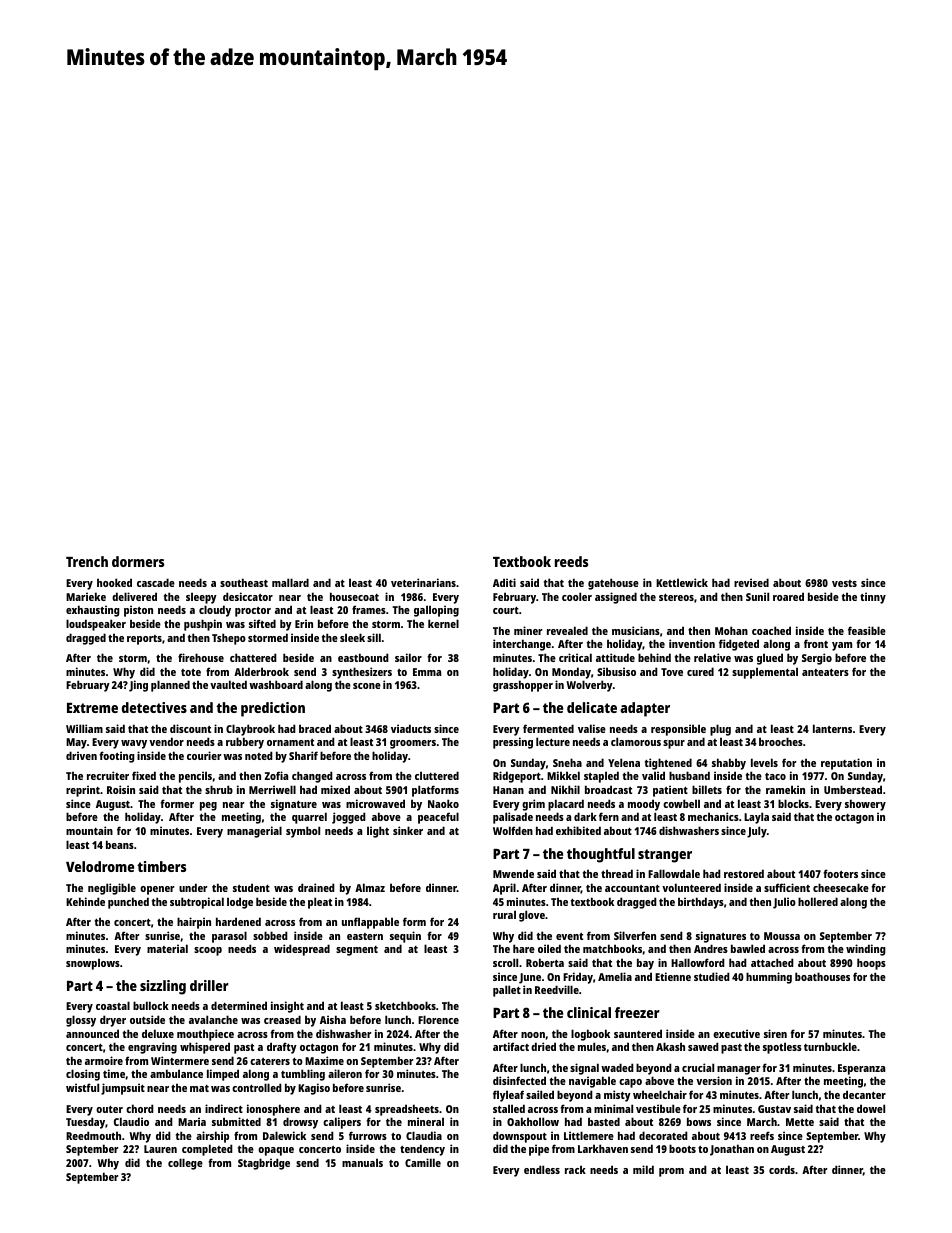  I want to click on executive, so click(736, 1033).
